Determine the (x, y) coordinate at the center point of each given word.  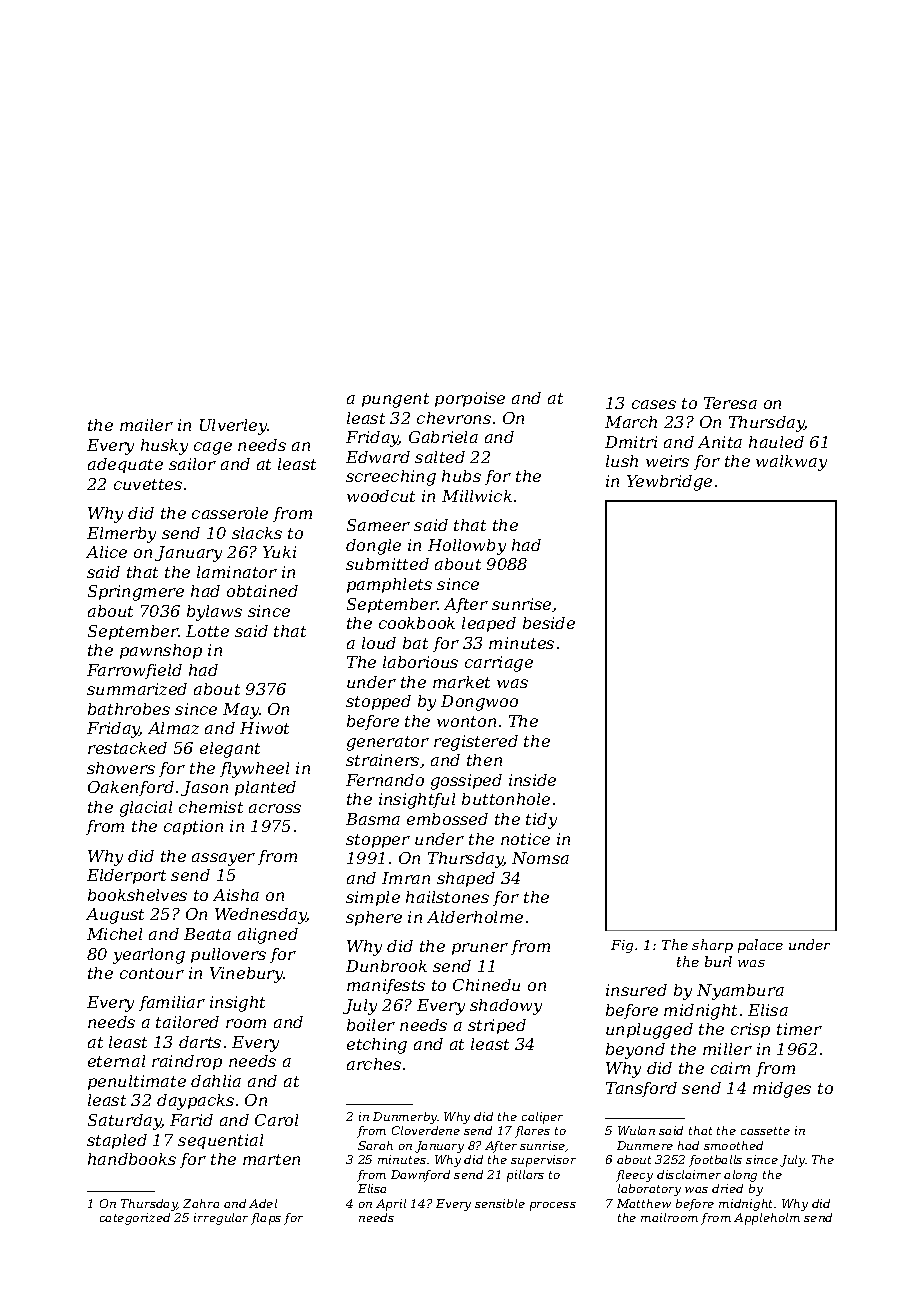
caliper (542, 1118)
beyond (635, 1051)
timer (799, 1029)
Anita (720, 442)
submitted (387, 564)
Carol (276, 1120)
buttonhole (506, 799)
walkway (791, 463)
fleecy (634, 1176)
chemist (211, 807)
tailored (187, 1022)
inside (532, 780)
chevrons (454, 418)
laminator (237, 572)
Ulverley (234, 427)
